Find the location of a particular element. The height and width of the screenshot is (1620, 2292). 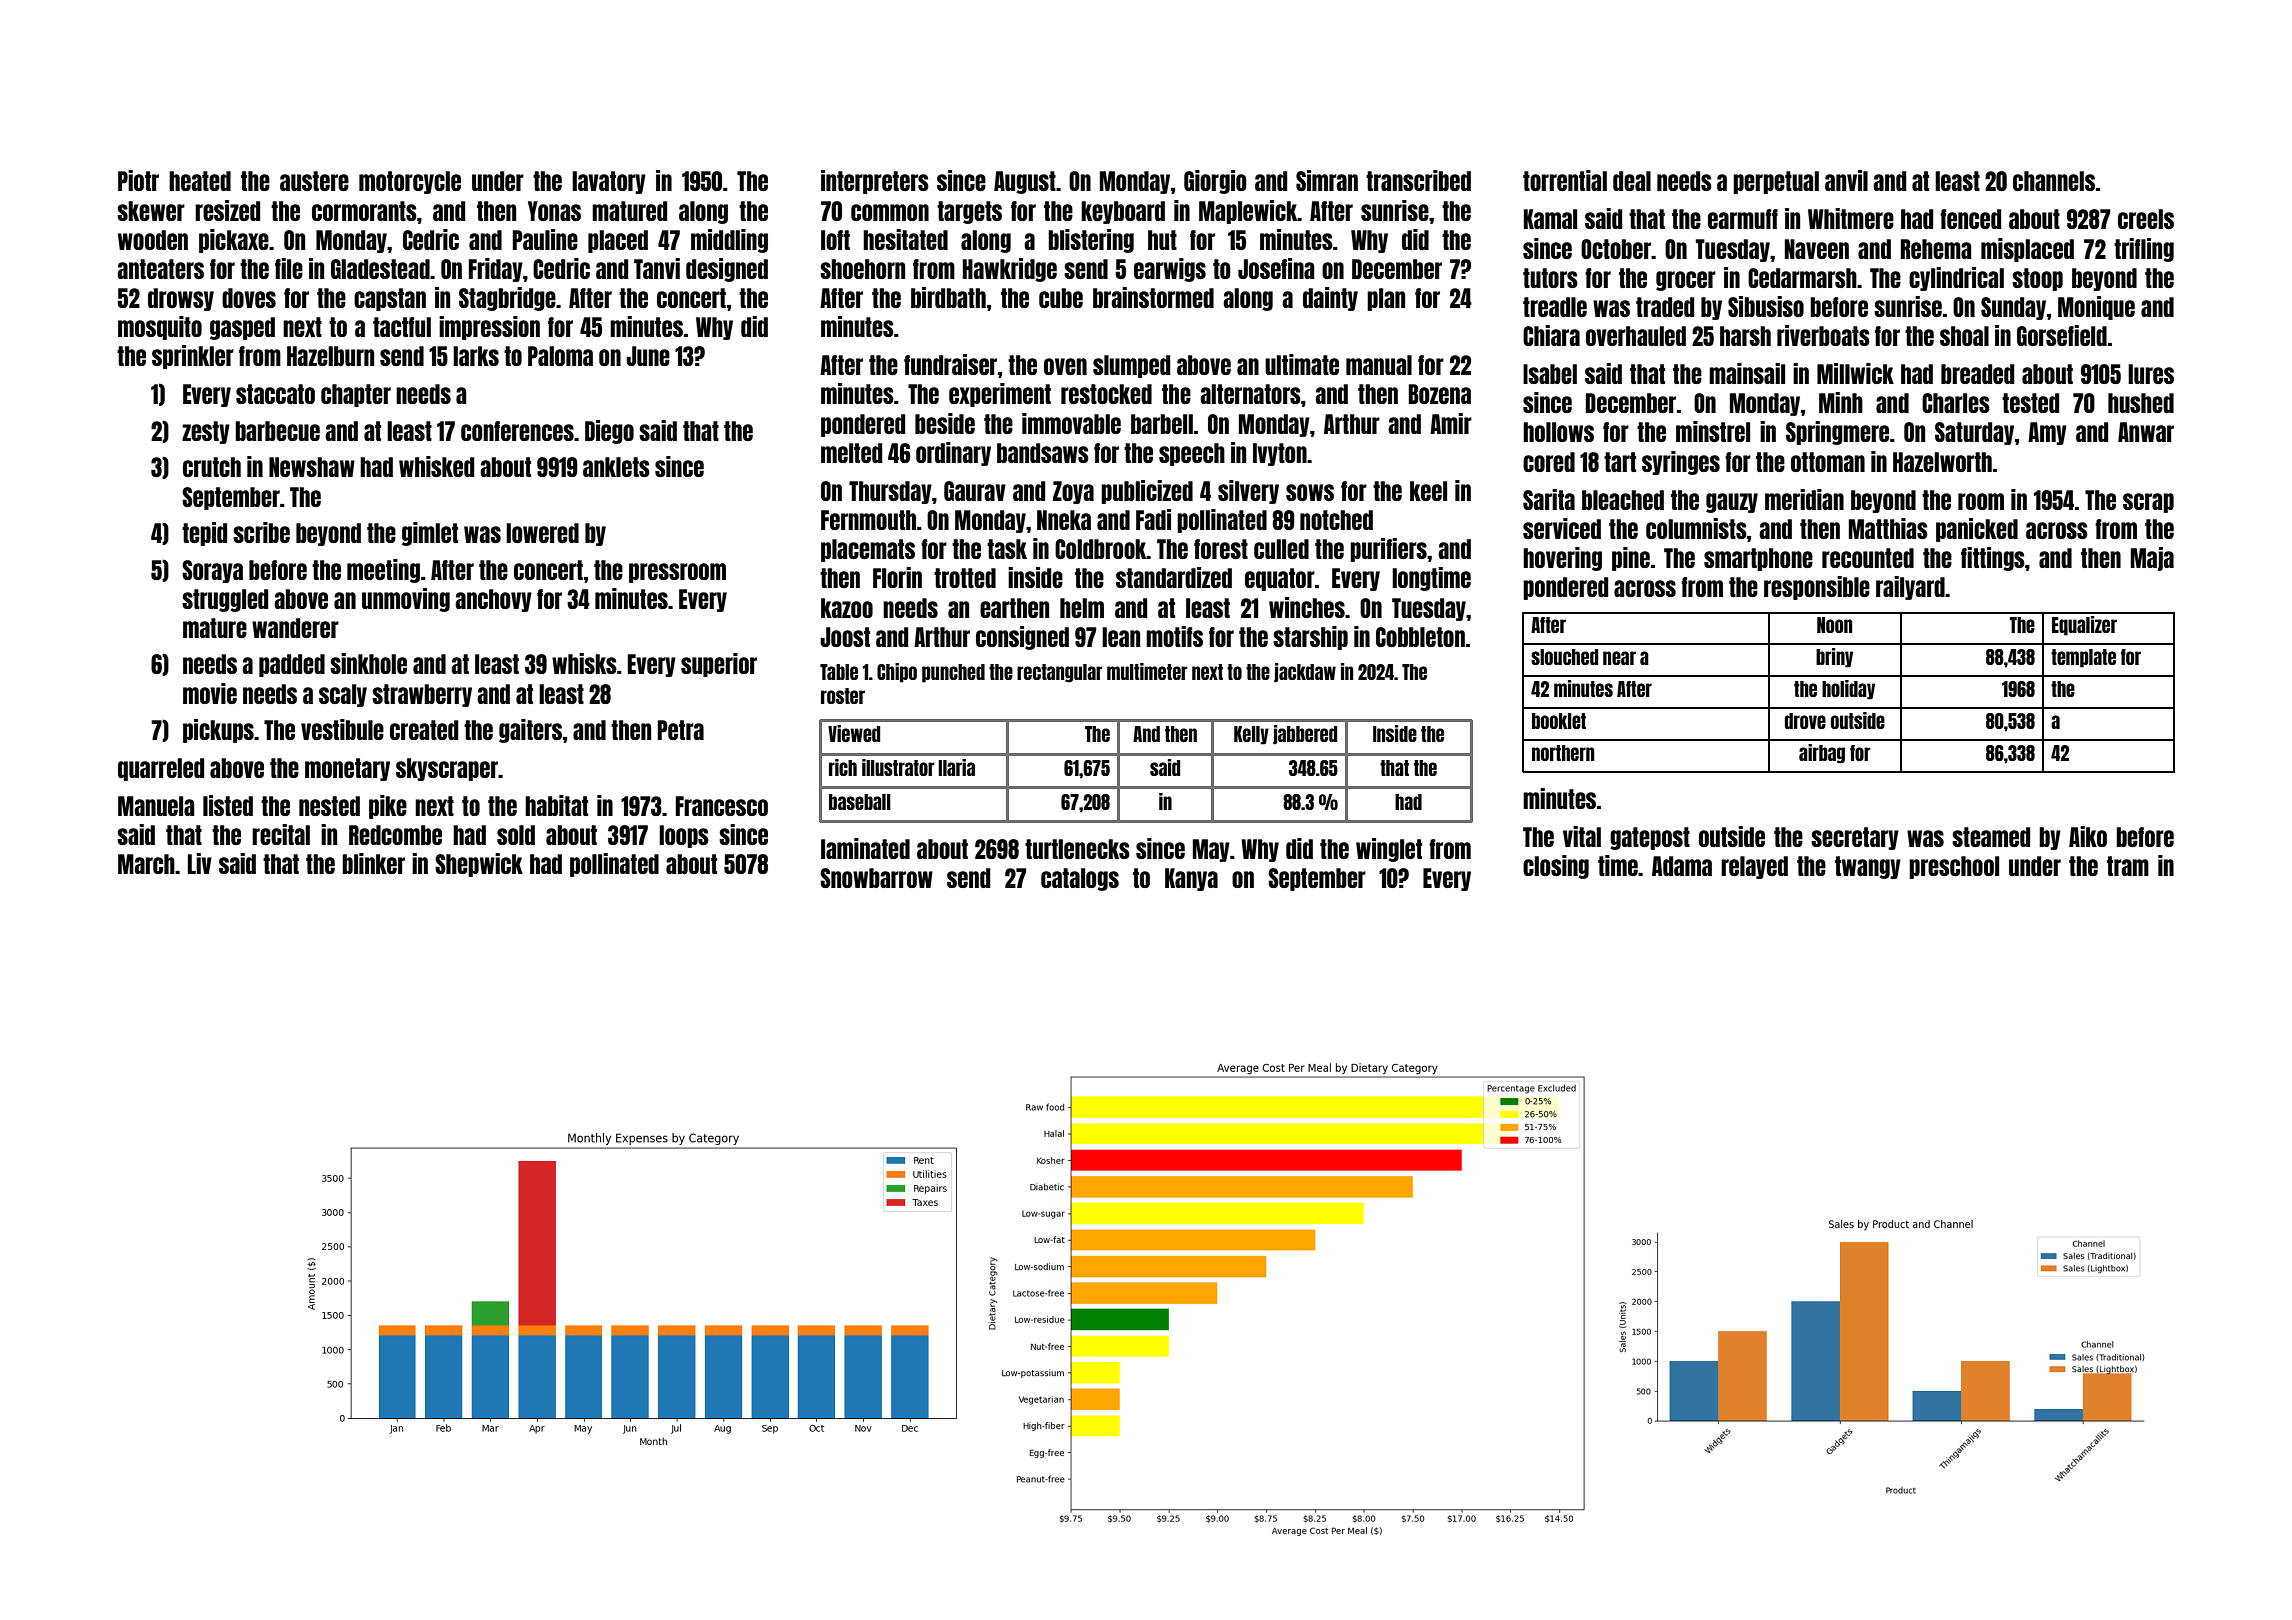

heated is located at coordinates (200, 181).
